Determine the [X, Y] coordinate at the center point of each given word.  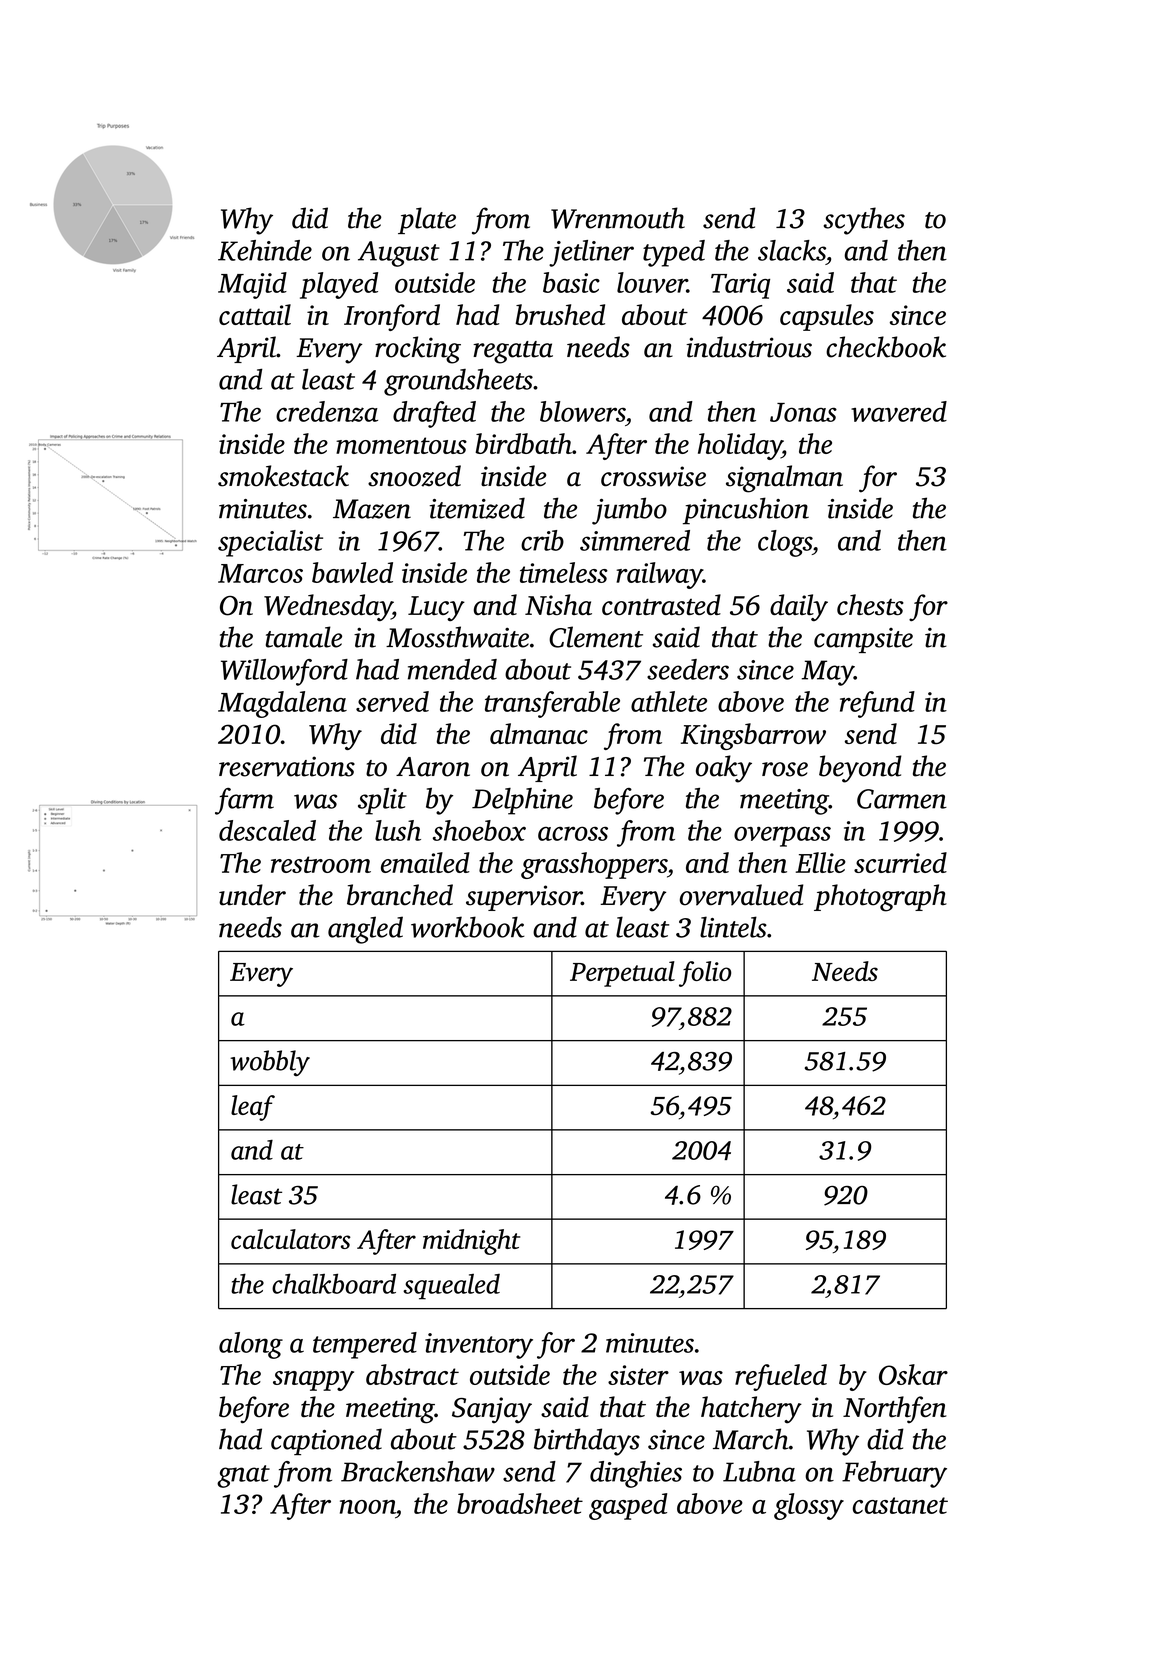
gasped [628, 1506]
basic [571, 282]
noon [368, 1507]
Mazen [372, 509]
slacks [792, 250]
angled [365, 930]
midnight [471, 1242]
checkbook [886, 347]
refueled [781, 1377]
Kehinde [265, 250]
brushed [560, 314]
